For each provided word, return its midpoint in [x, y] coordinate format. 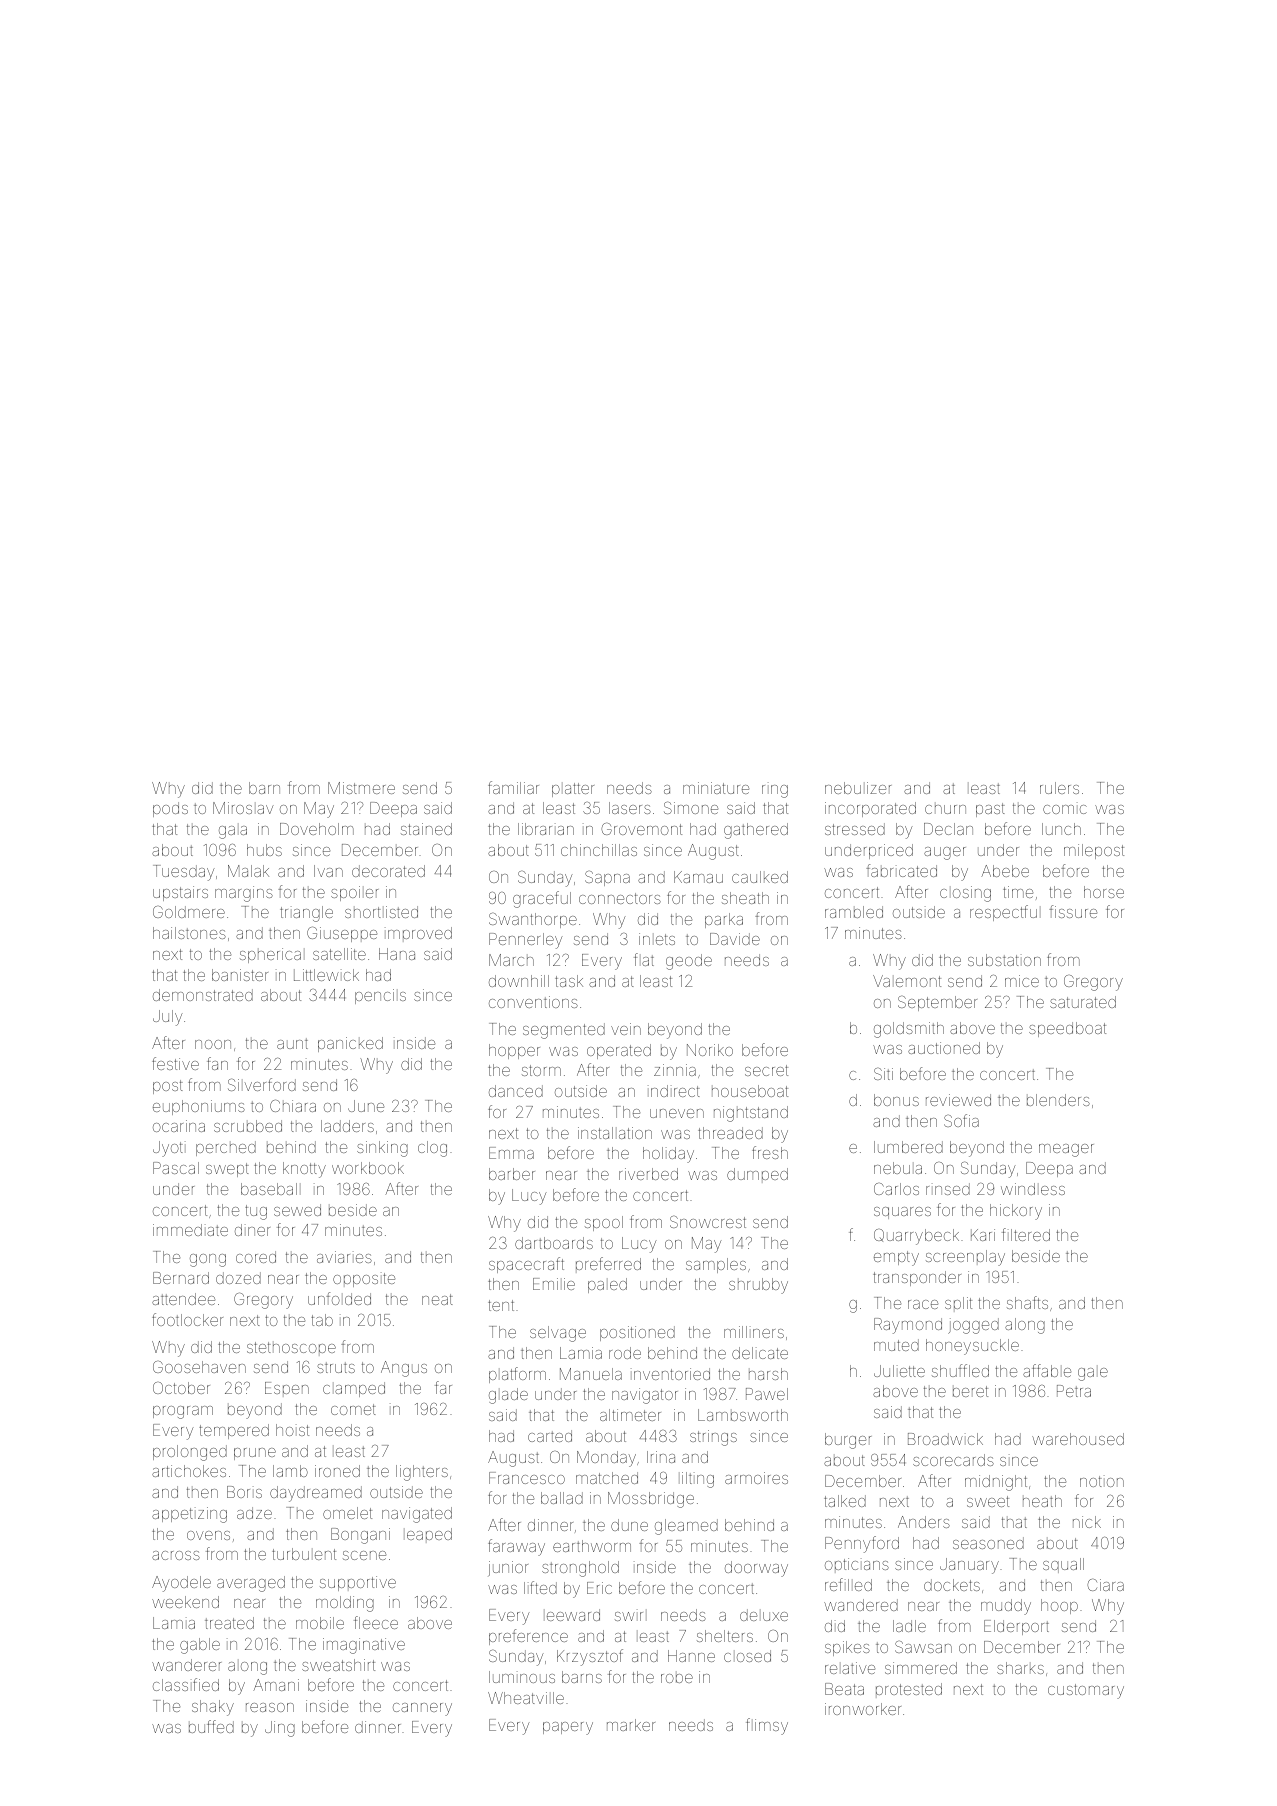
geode [689, 962]
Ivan [328, 871]
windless [1033, 1189]
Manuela [591, 1374]
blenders [1058, 1100]
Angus [404, 1369]
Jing [280, 1729]
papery [568, 1728]
